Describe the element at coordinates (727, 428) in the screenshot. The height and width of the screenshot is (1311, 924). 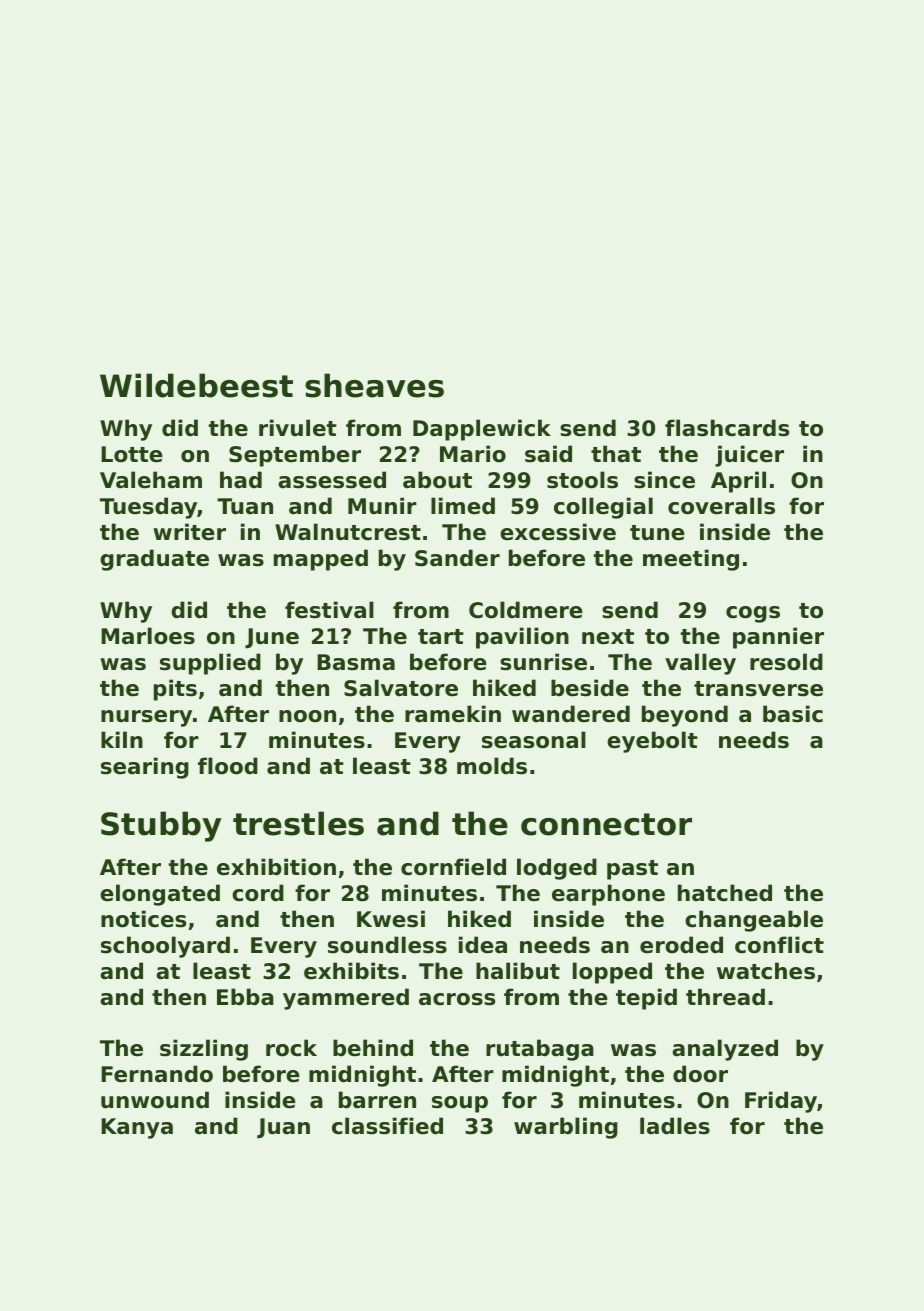
I see `flashcards` at that location.
